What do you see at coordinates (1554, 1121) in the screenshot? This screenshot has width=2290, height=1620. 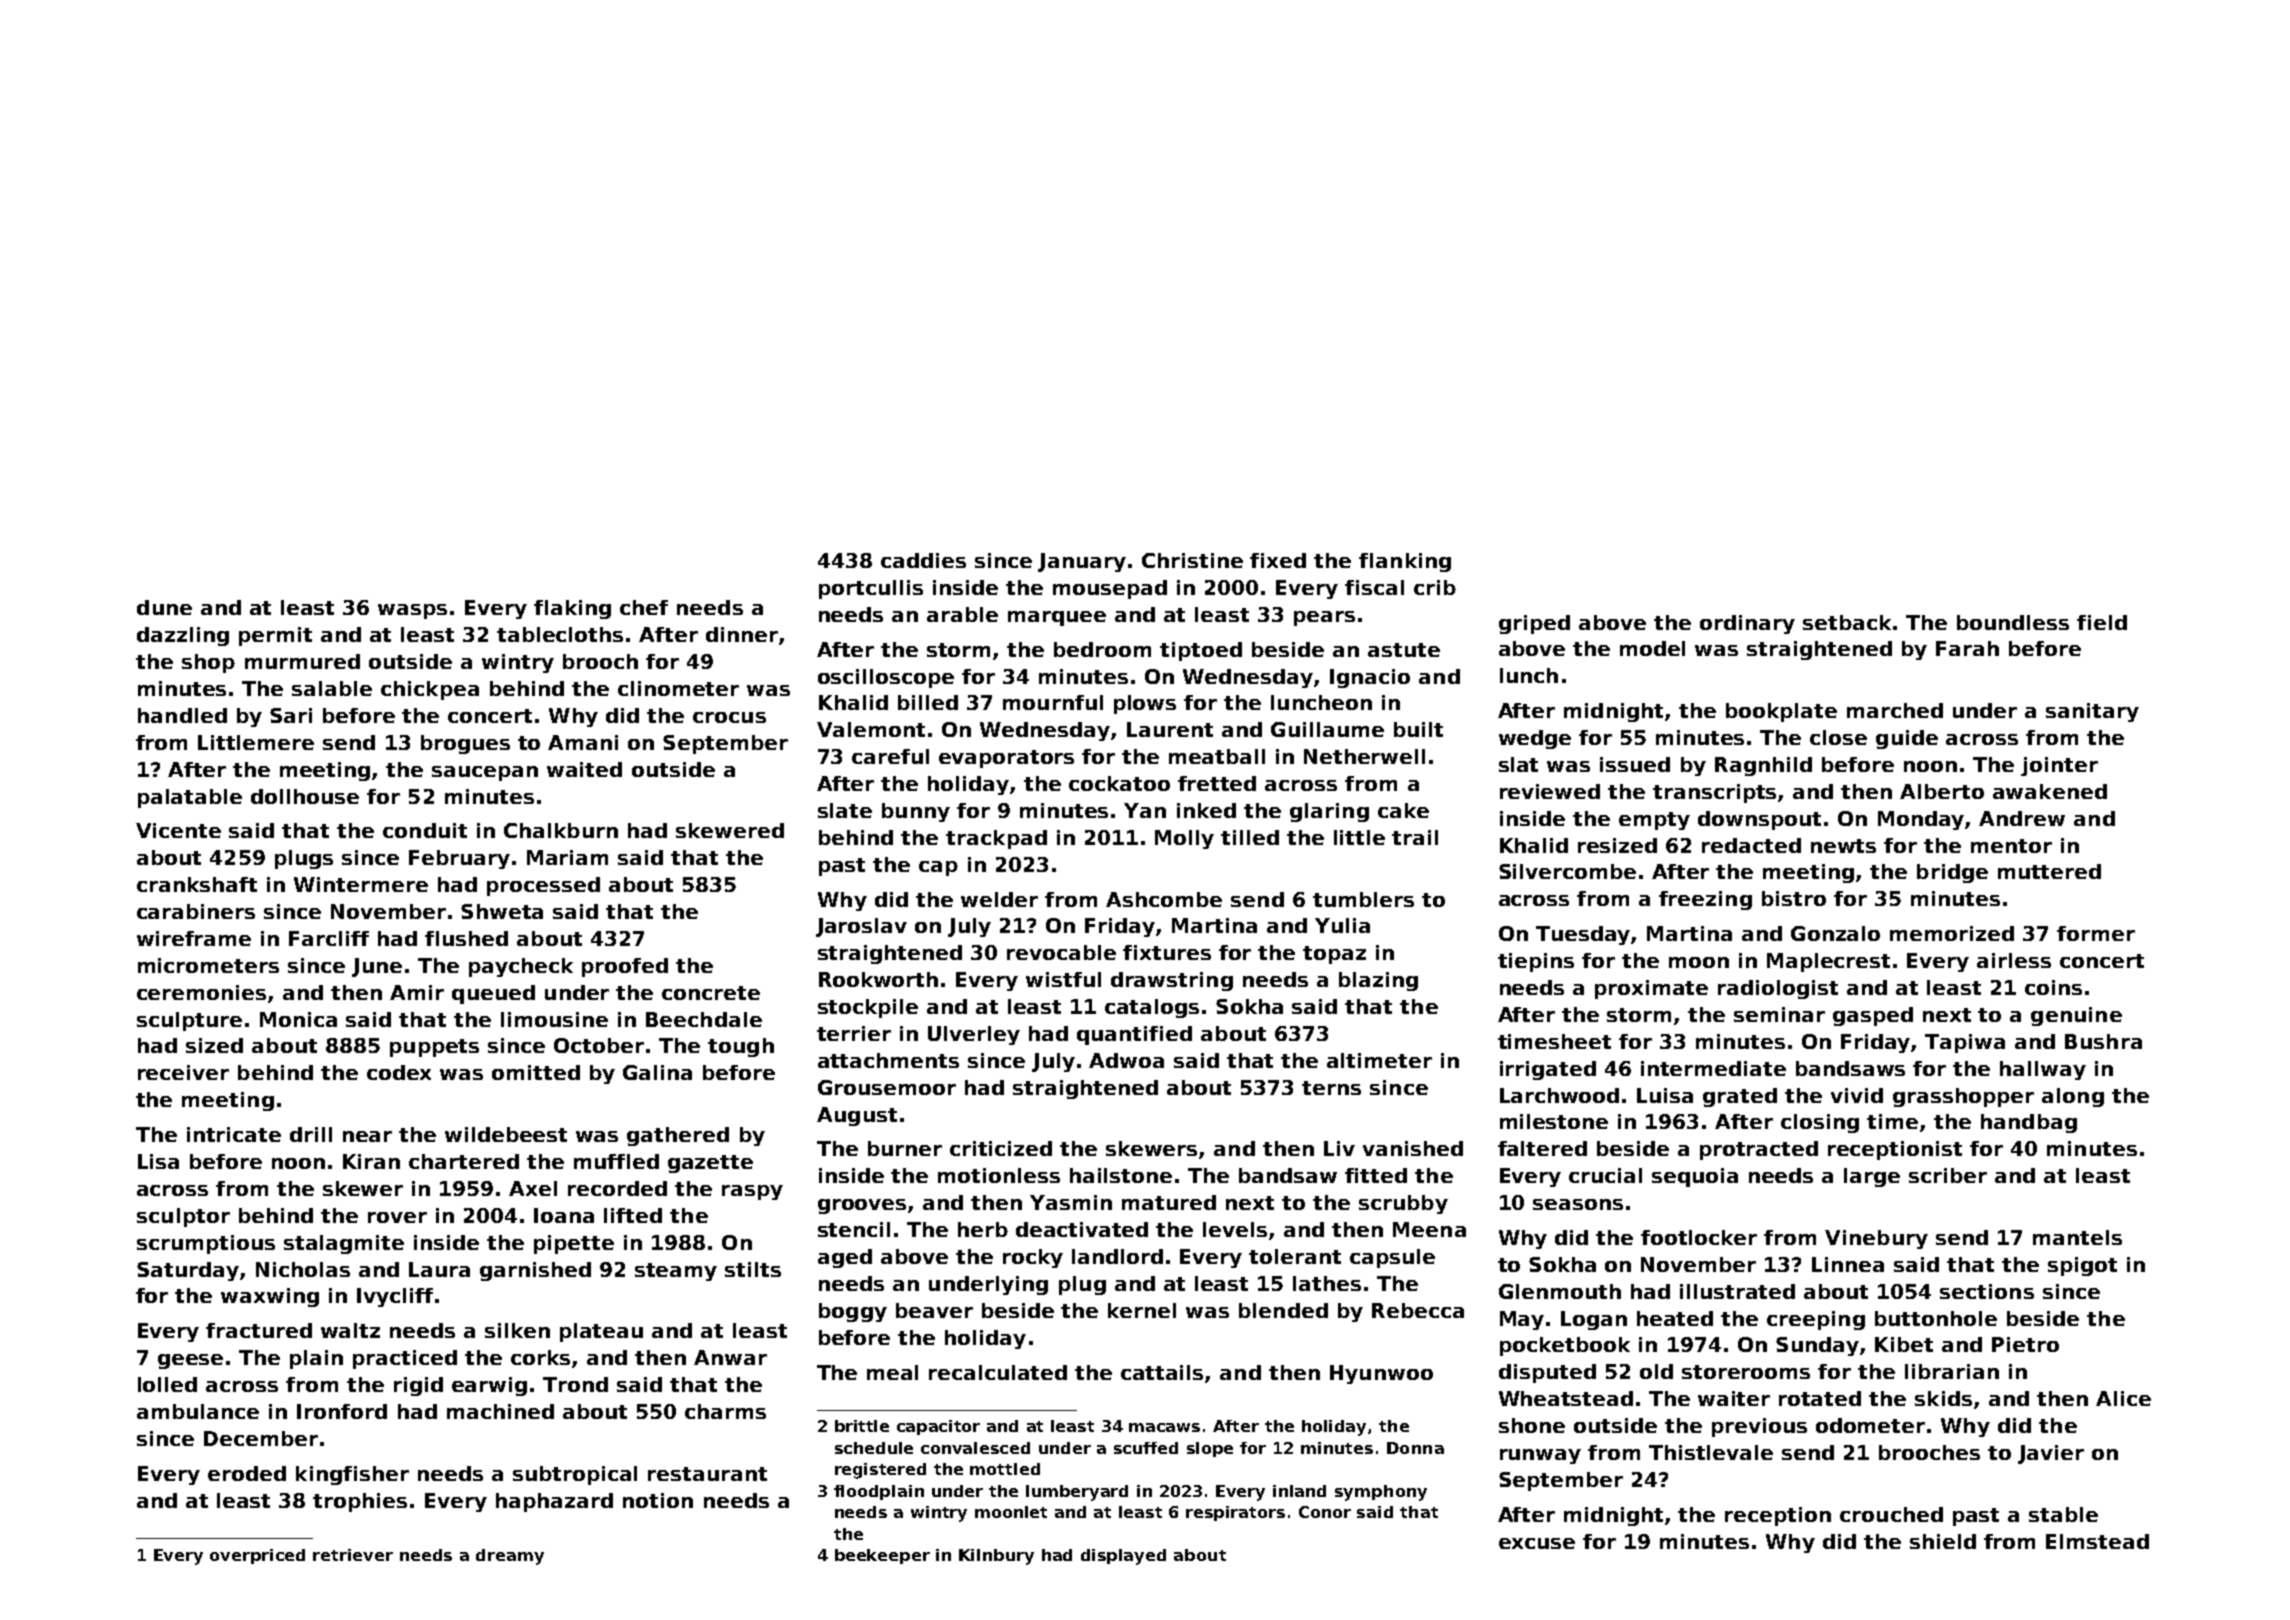 I see `milestone` at bounding box center [1554, 1121].
